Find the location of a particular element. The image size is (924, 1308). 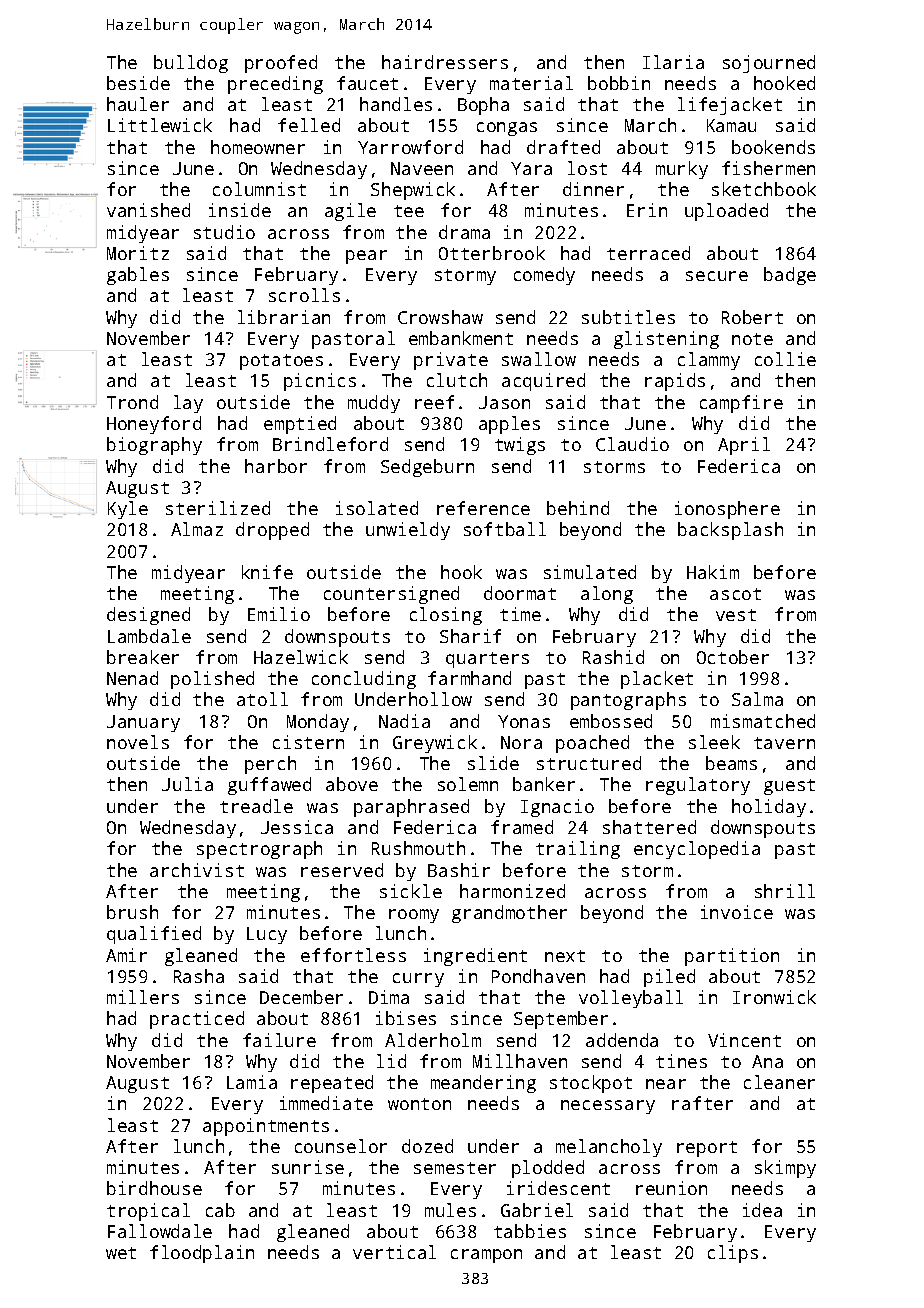

hairdressers is located at coordinates (445, 62).
